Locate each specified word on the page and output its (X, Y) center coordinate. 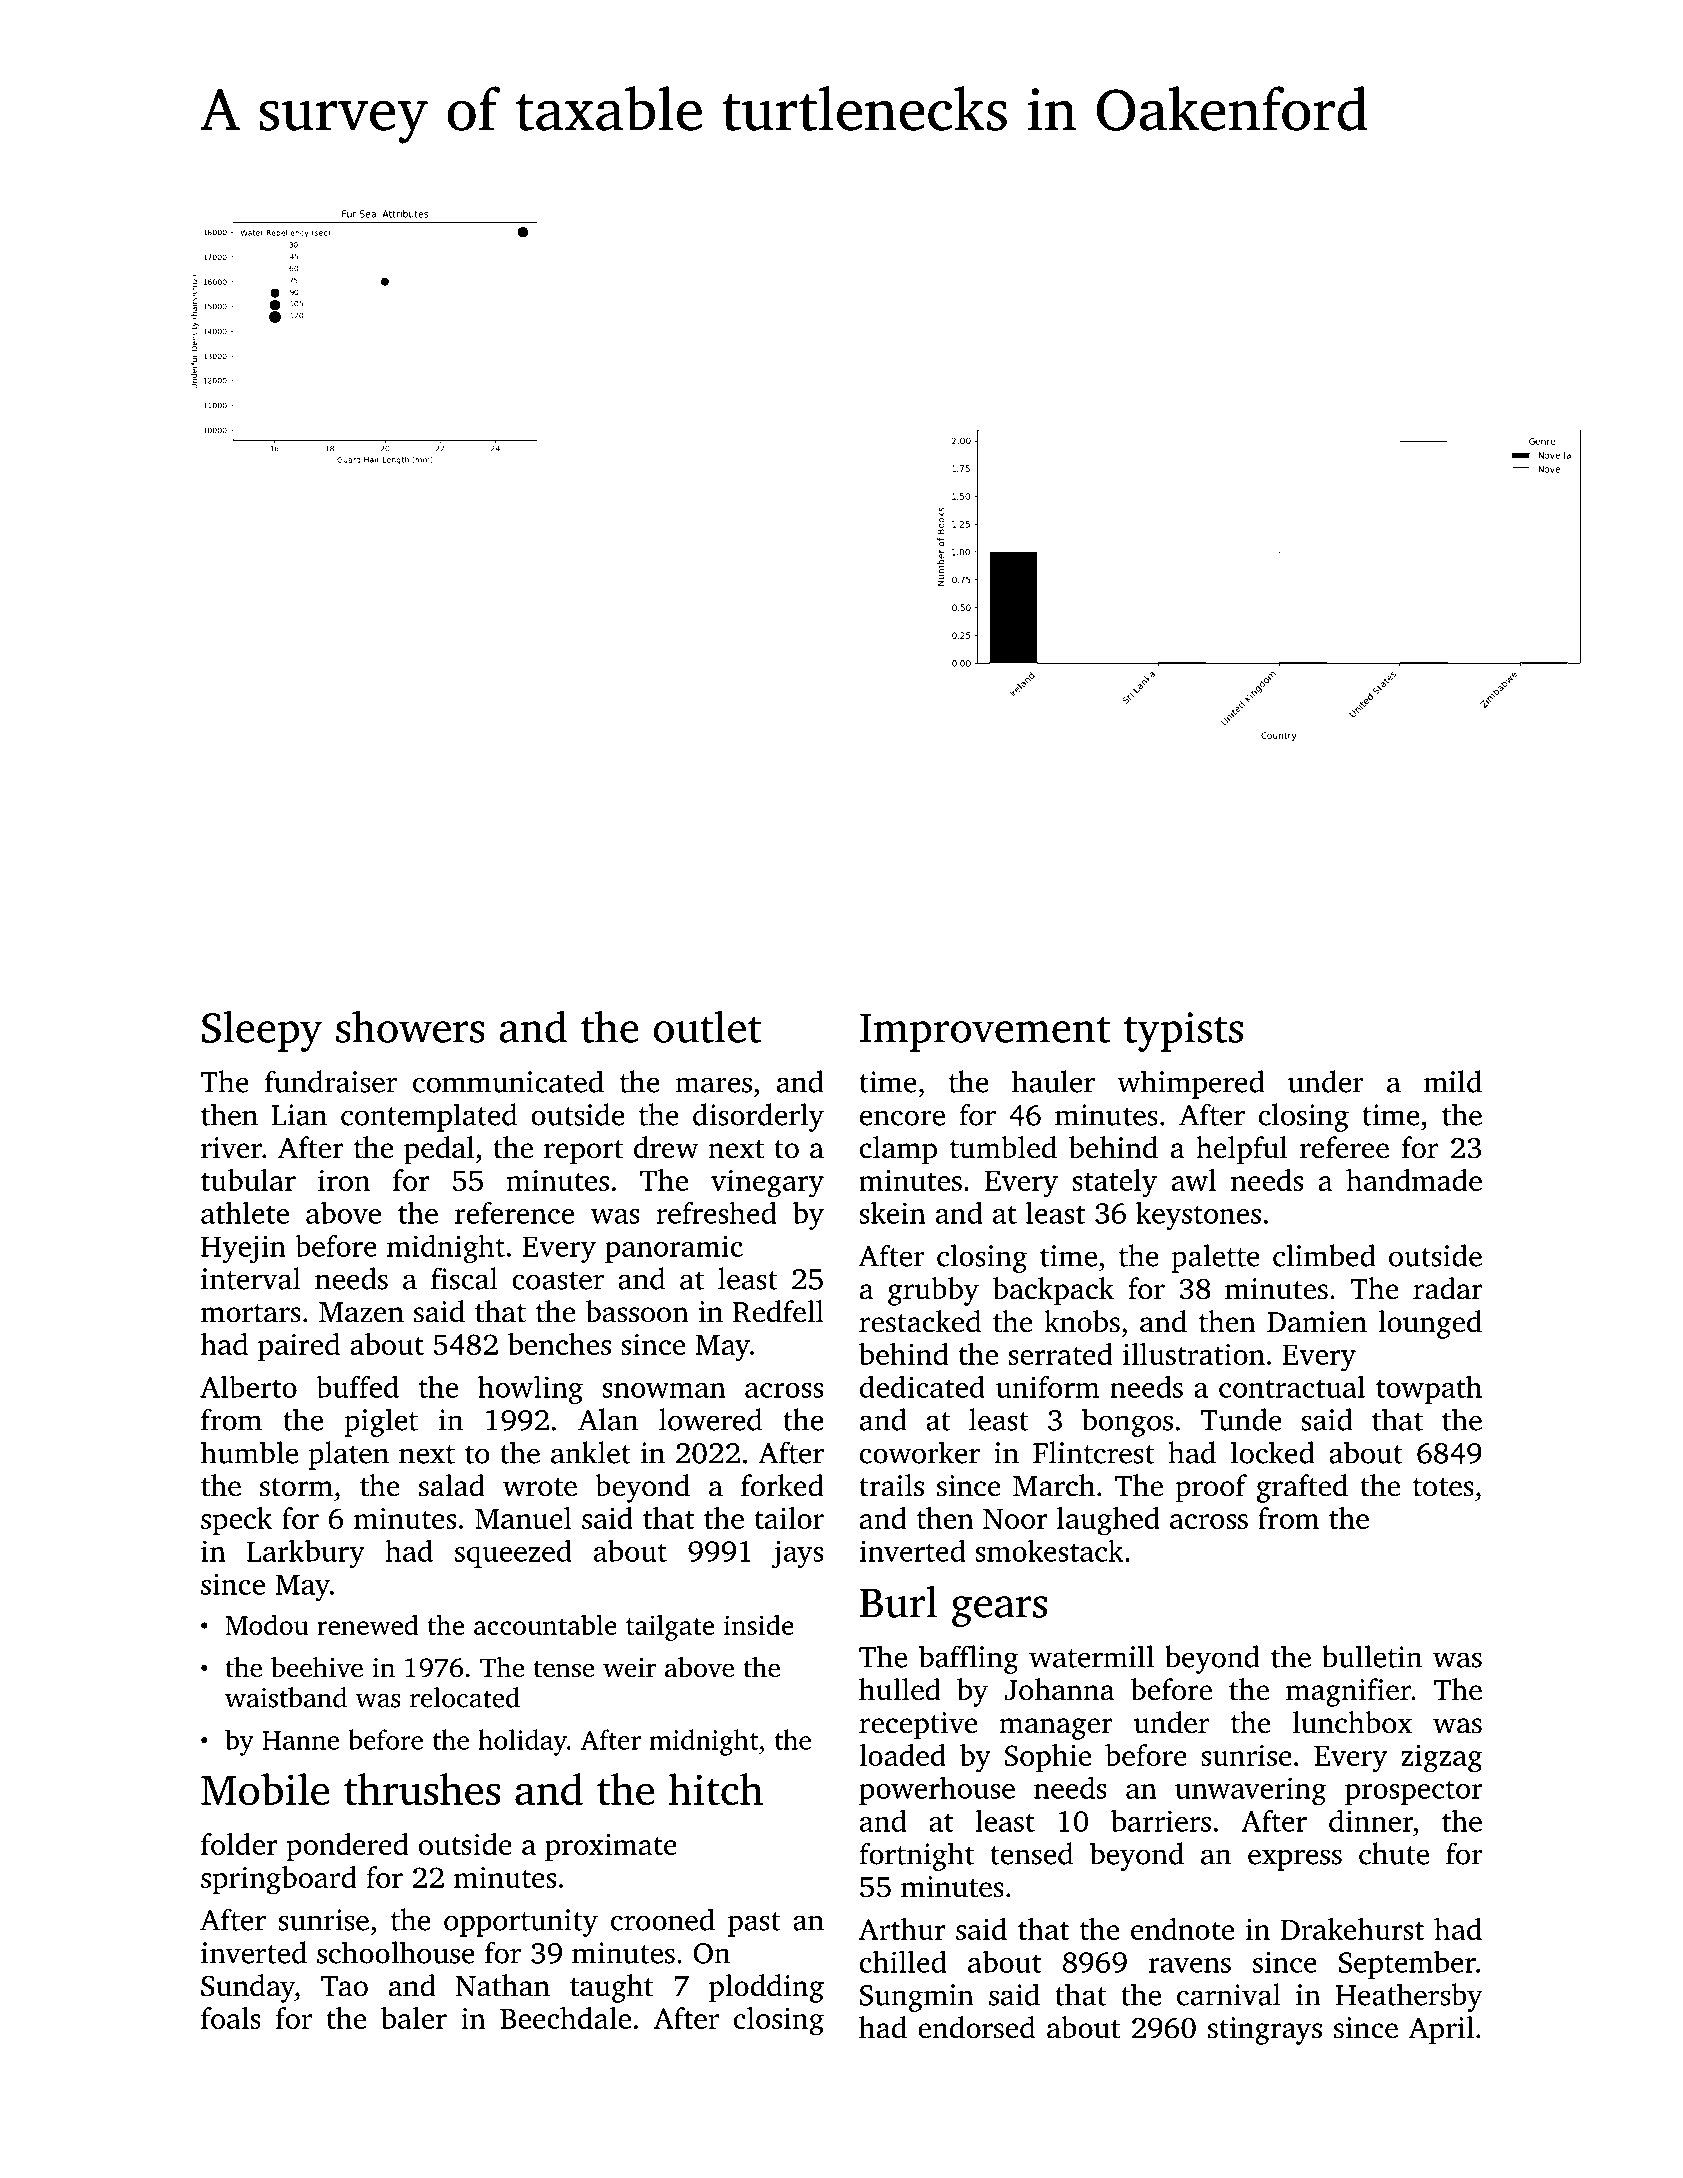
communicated (508, 1081)
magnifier (1348, 1692)
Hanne (300, 1740)
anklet (591, 1452)
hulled (900, 1689)
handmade (1414, 1180)
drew (666, 1147)
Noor (1015, 1519)
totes (1443, 1487)
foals (231, 2018)
